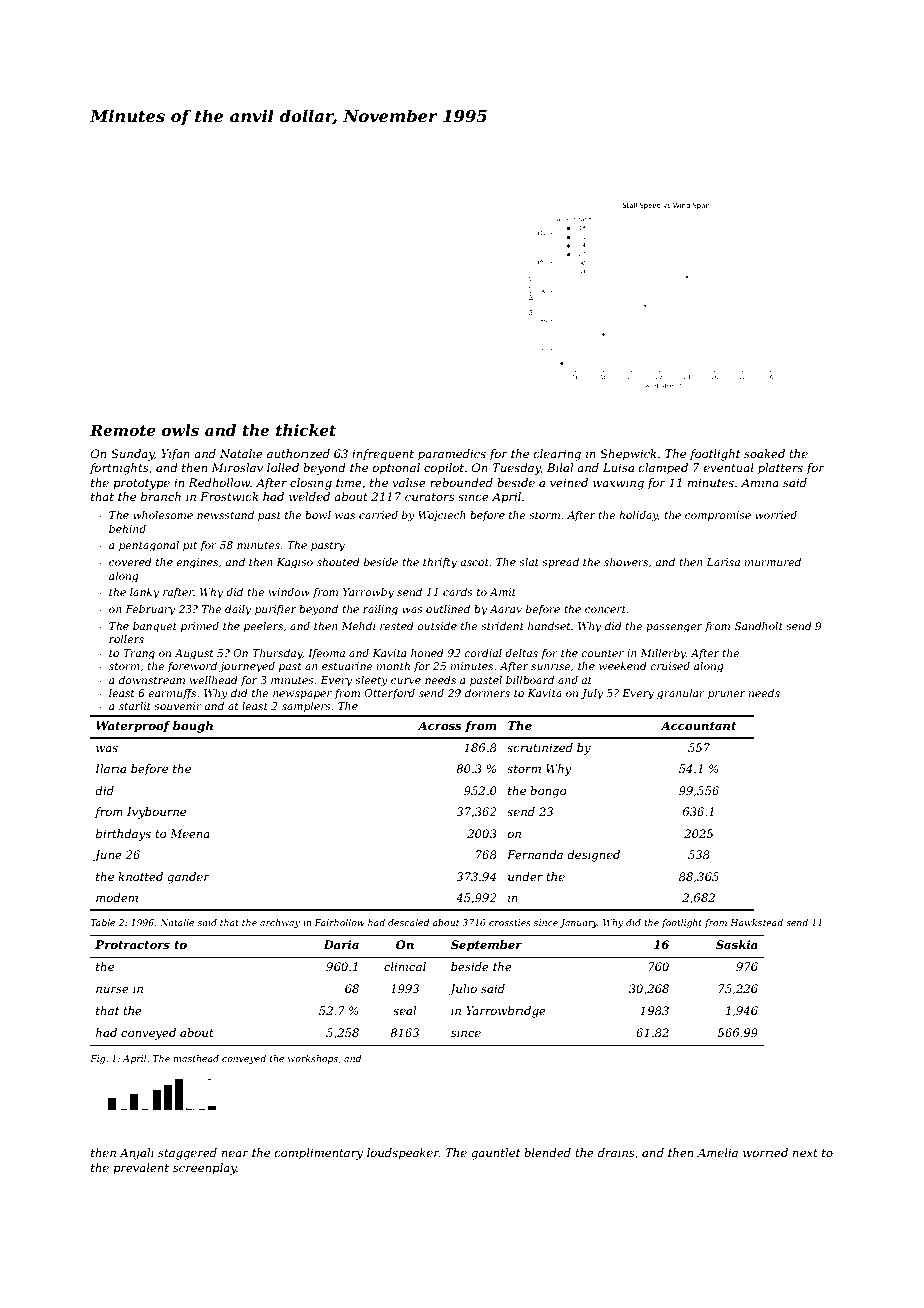 The height and width of the page is (1308, 924). What do you see at coordinates (205, 1169) in the page?
I see `screenplay` at bounding box center [205, 1169].
